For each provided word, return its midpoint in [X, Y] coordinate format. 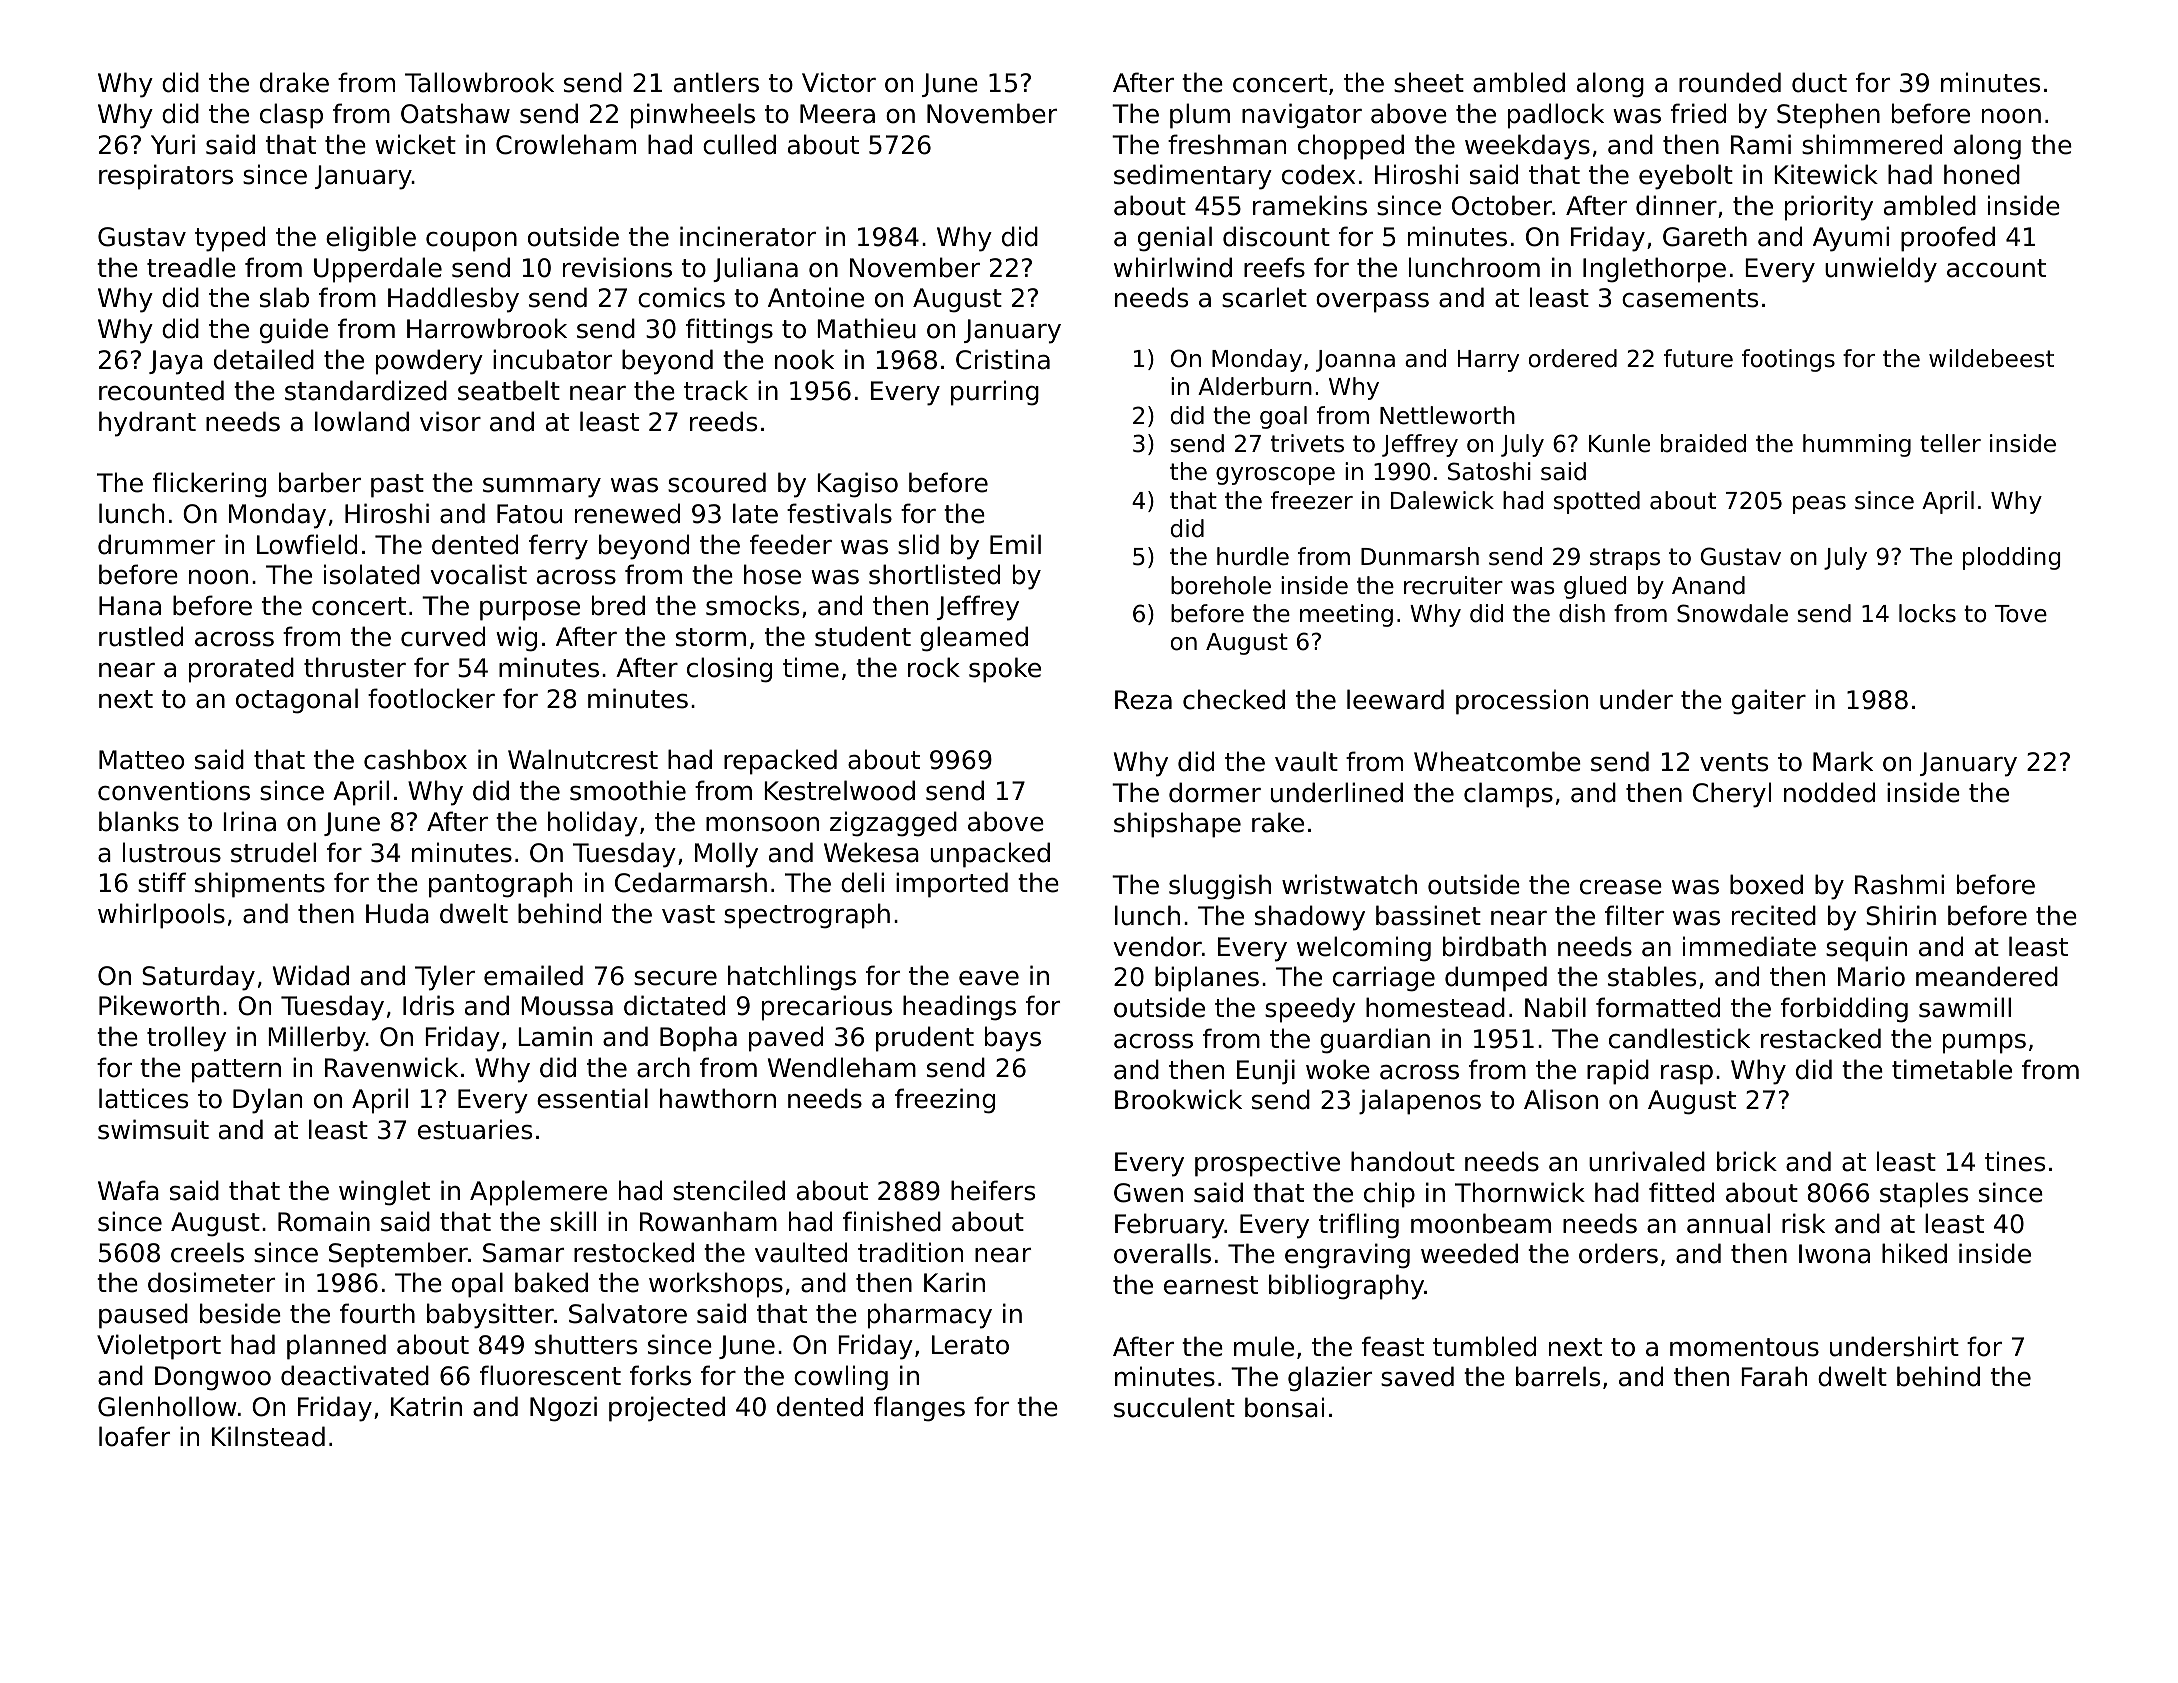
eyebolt [1686, 177]
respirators [166, 177]
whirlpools [161, 916]
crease [1621, 887]
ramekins [1310, 205]
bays [1013, 1039]
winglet [384, 1193]
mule [1264, 1346]
